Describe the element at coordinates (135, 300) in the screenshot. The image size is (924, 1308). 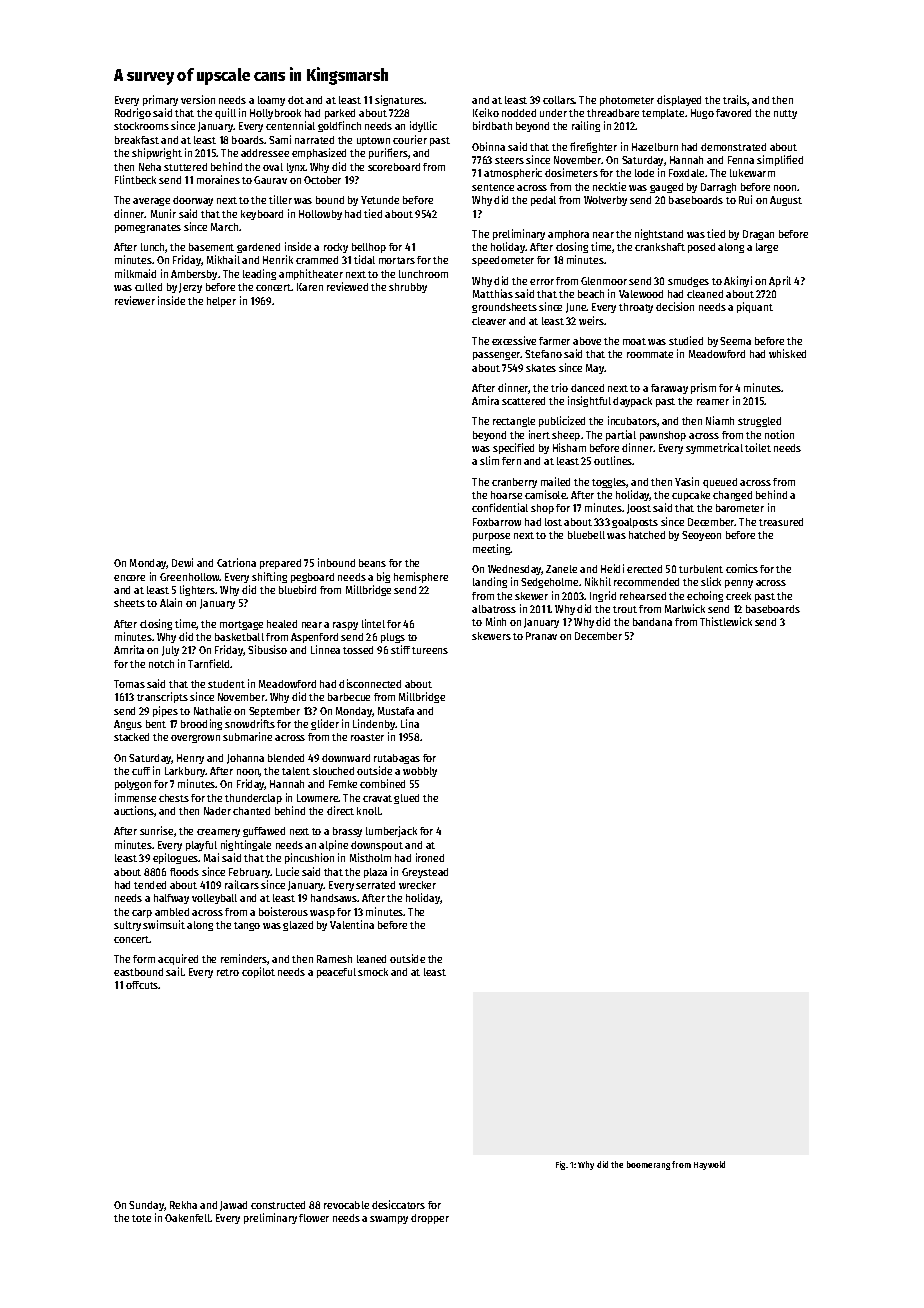
I see `reviewer` at that location.
